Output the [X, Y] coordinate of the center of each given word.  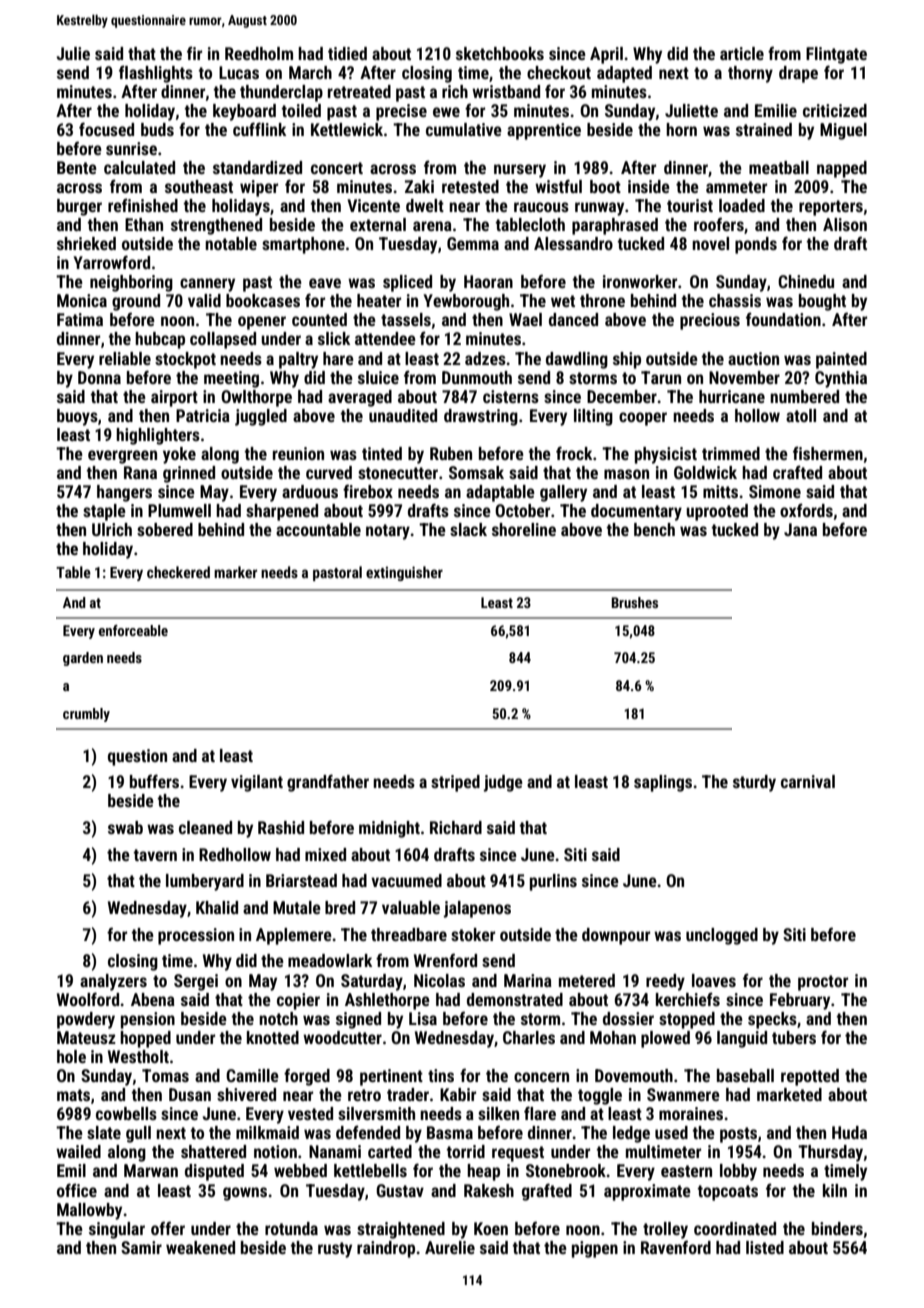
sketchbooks [500, 53]
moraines [691, 1113]
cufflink [259, 129]
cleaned [205, 827]
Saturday [372, 982]
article [742, 53]
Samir [141, 1247]
